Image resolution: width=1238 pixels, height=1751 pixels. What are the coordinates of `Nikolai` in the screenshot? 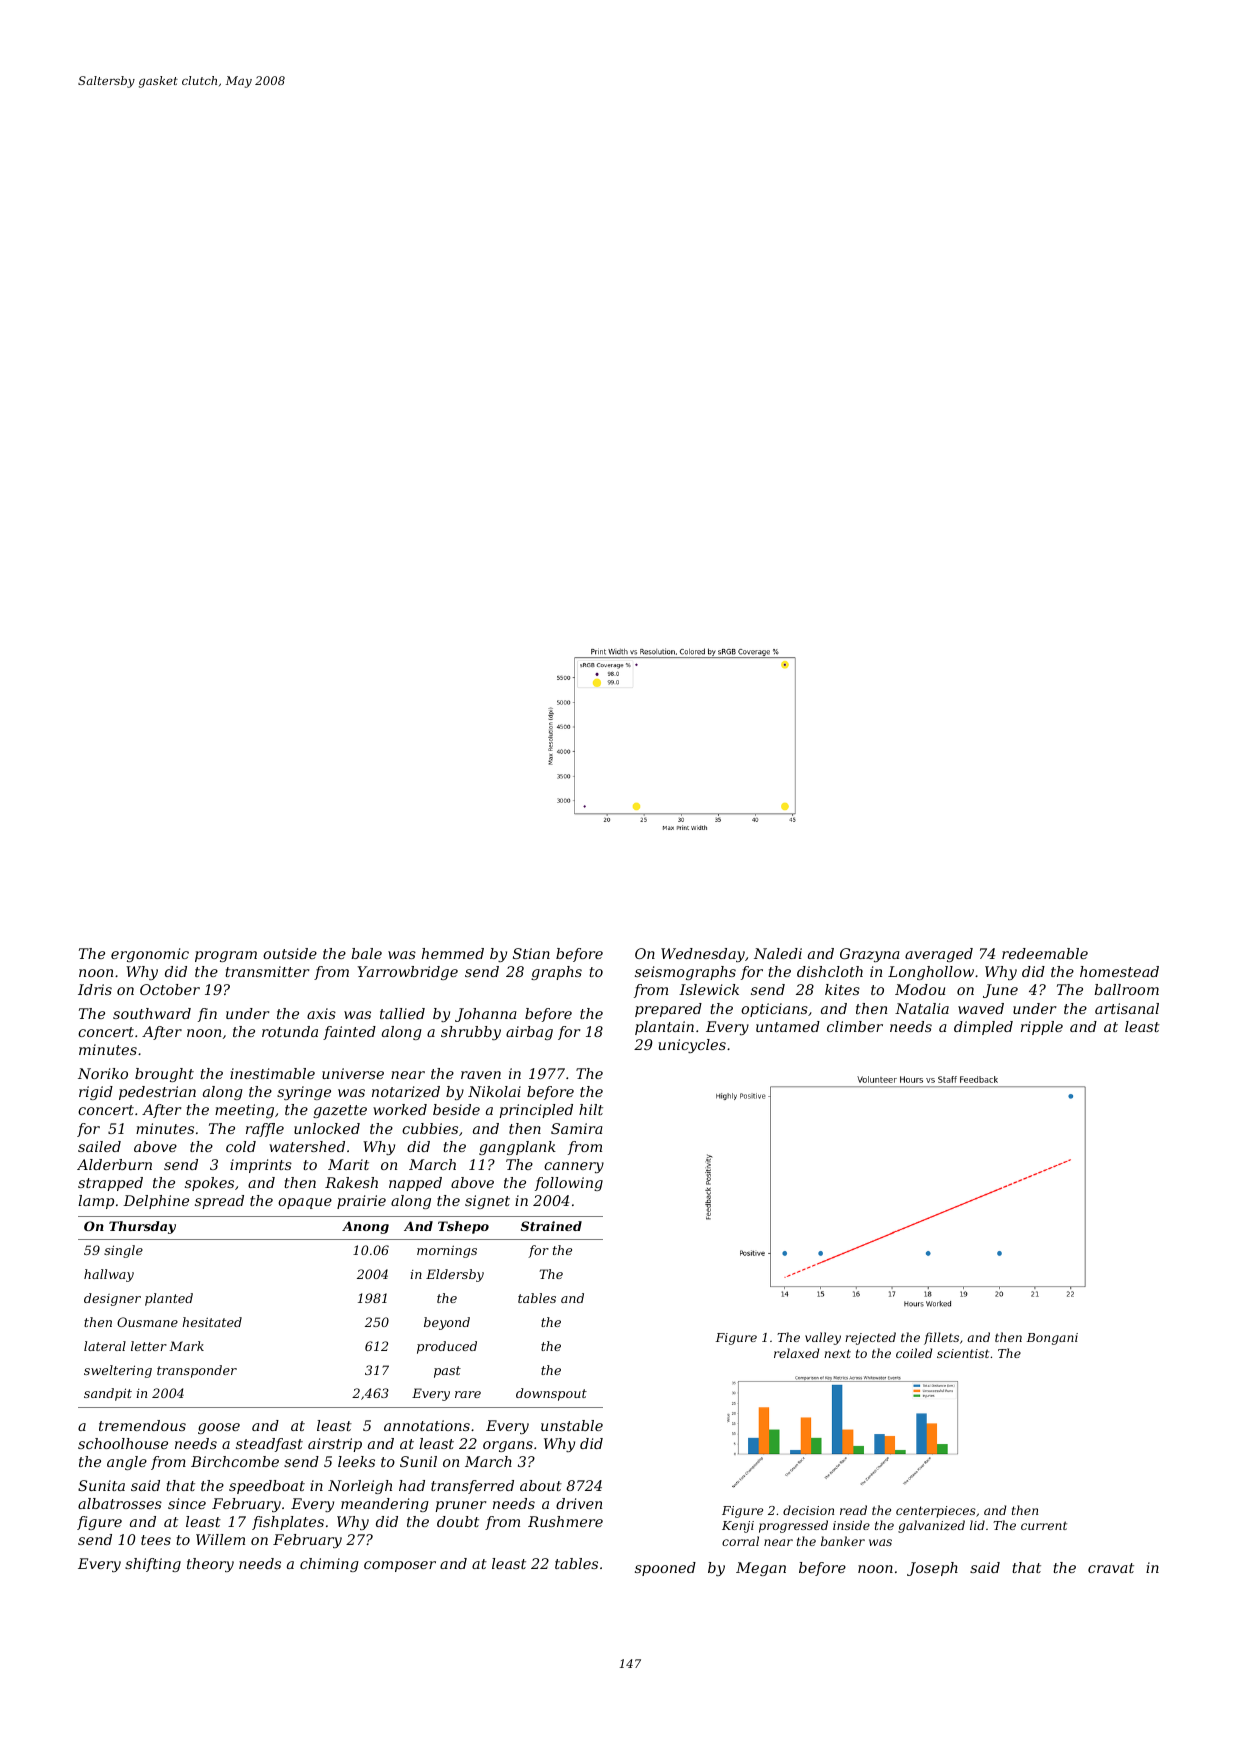 It's located at (494, 1091).
